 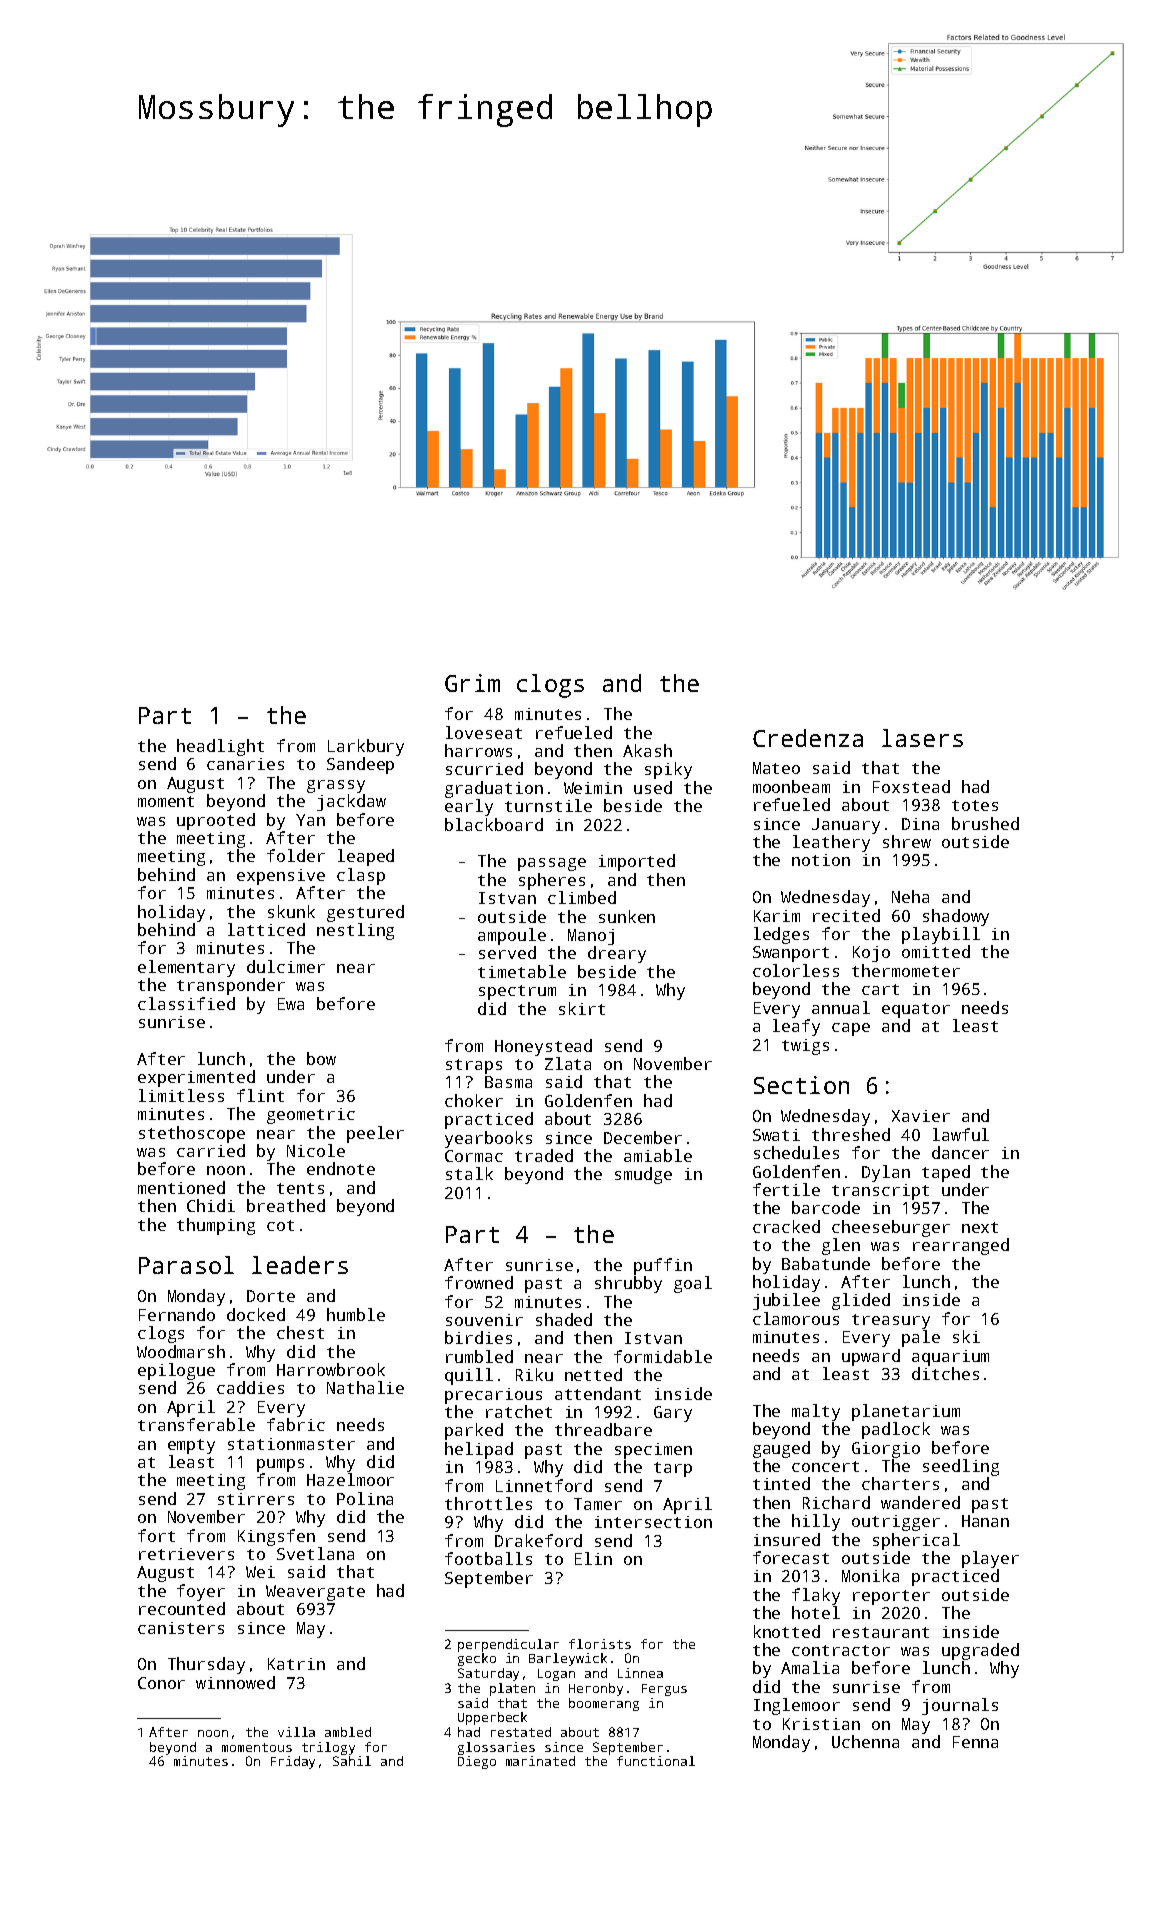 What do you see at coordinates (315, 1553) in the image?
I see `Svetlana` at bounding box center [315, 1553].
